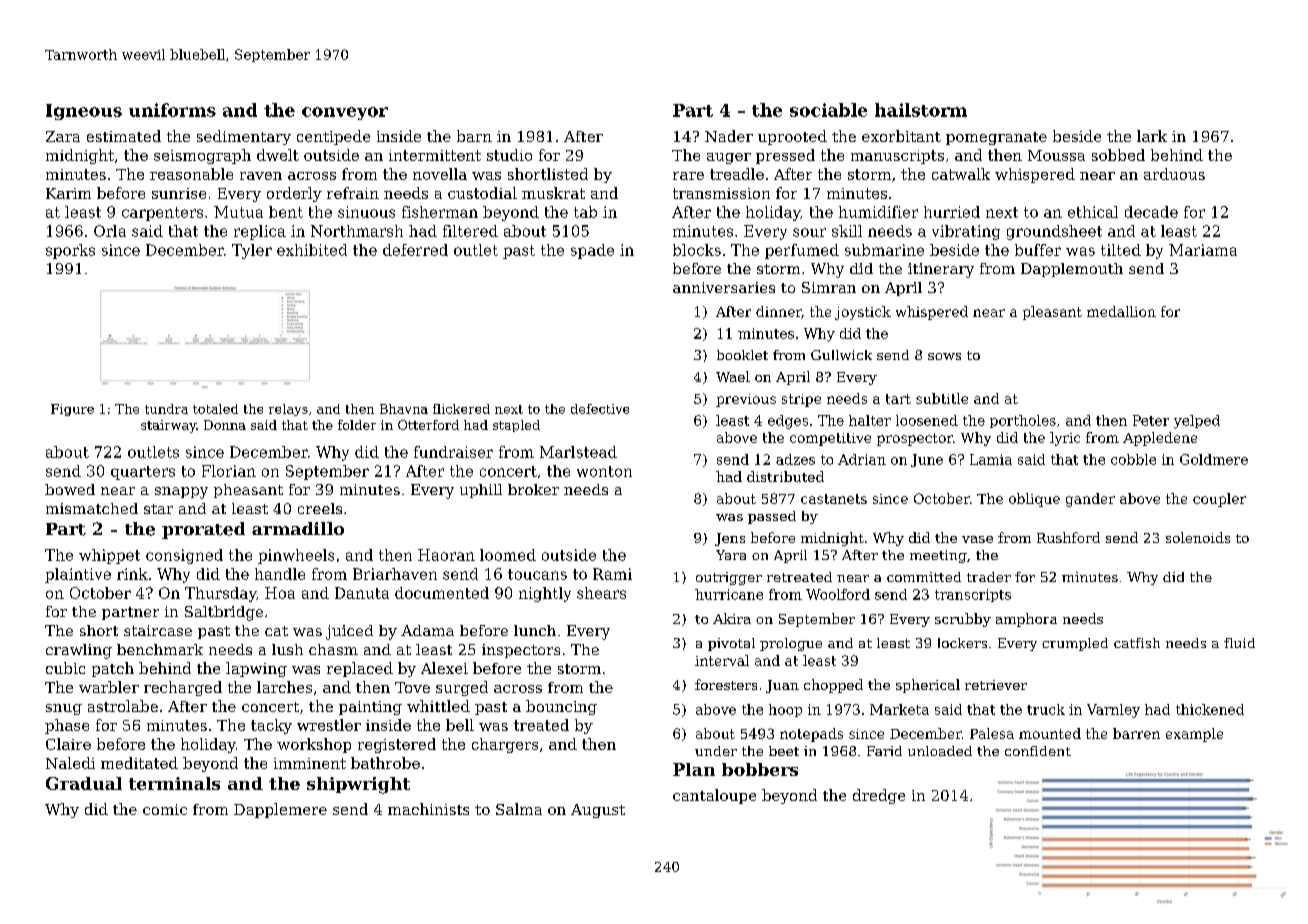  What do you see at coordinates (731, 644) in the page?
I see `pivotal` at bounding box center [731, 644].
